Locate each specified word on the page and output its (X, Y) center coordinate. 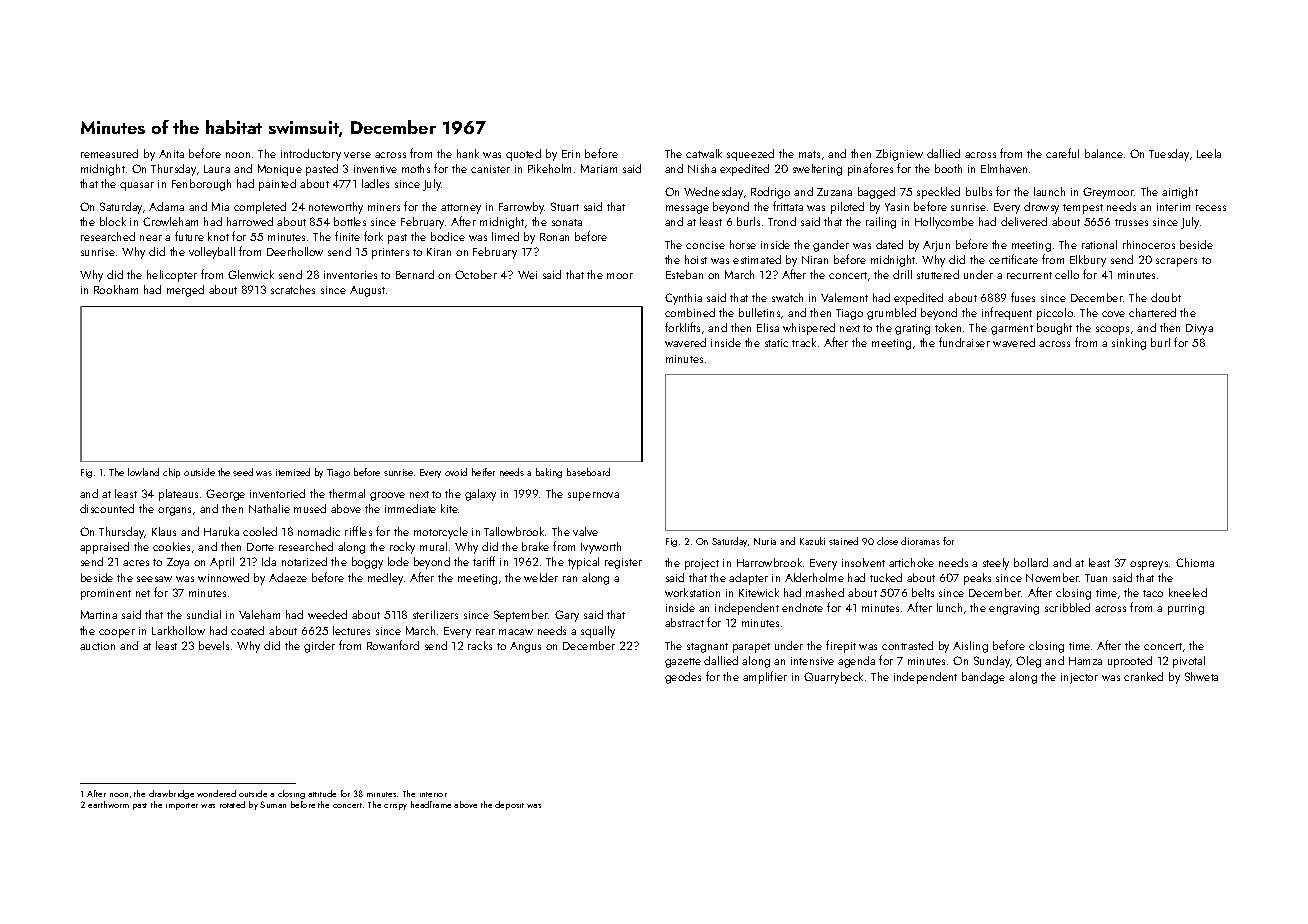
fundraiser (964, 342)
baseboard (588, 472)
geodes (683, 678)
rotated (232, 804)
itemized (293, 472)
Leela (1209, 153)
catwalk (704, 153)
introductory (311, 155)
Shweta (1201, 676)
